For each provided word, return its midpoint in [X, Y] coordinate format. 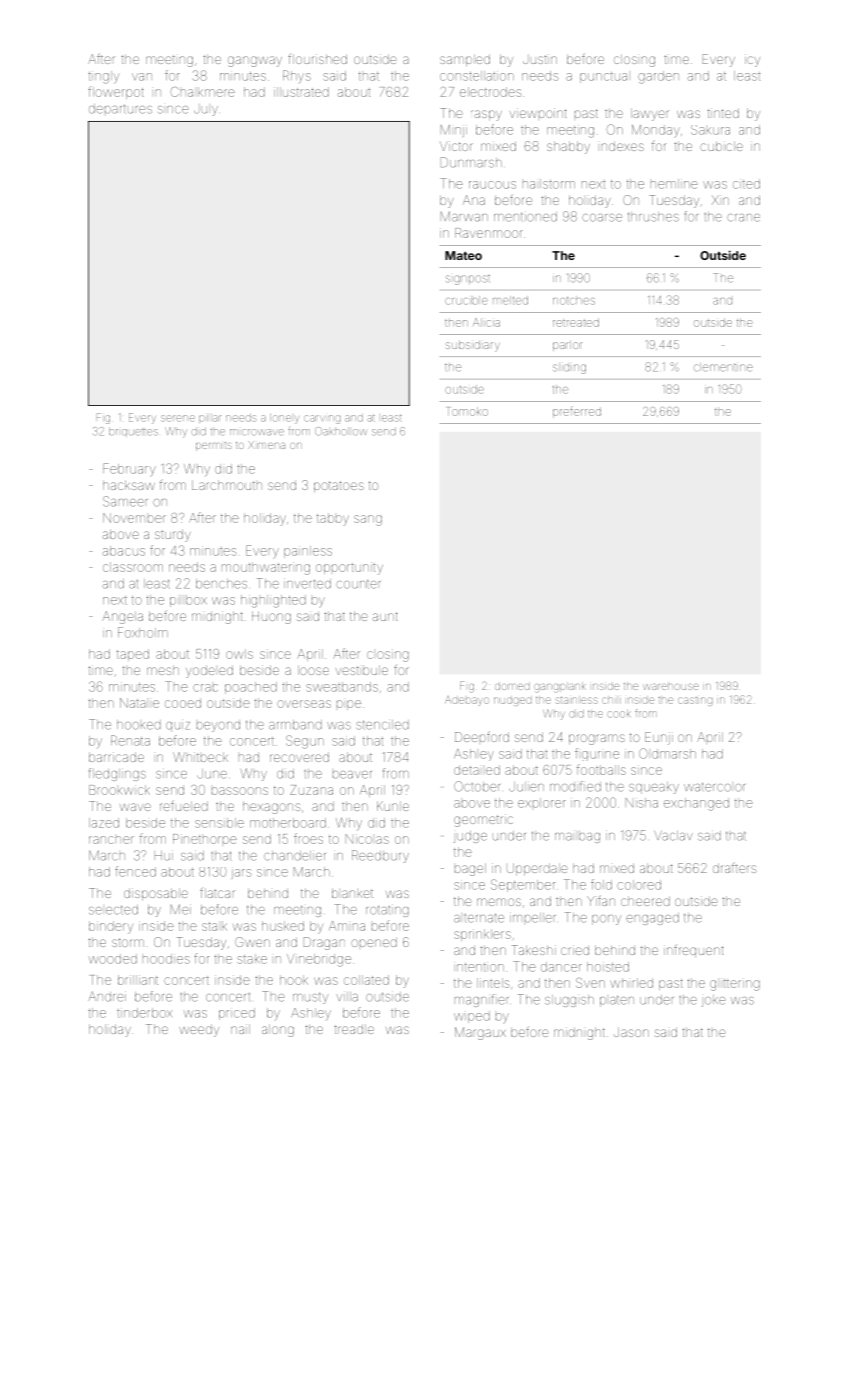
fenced [135, 871]
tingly [103, 77]
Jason [631, 1032]
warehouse [671, 686]
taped [133, 655]
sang [368, 520]
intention [480, 967]
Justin [540, 59]
